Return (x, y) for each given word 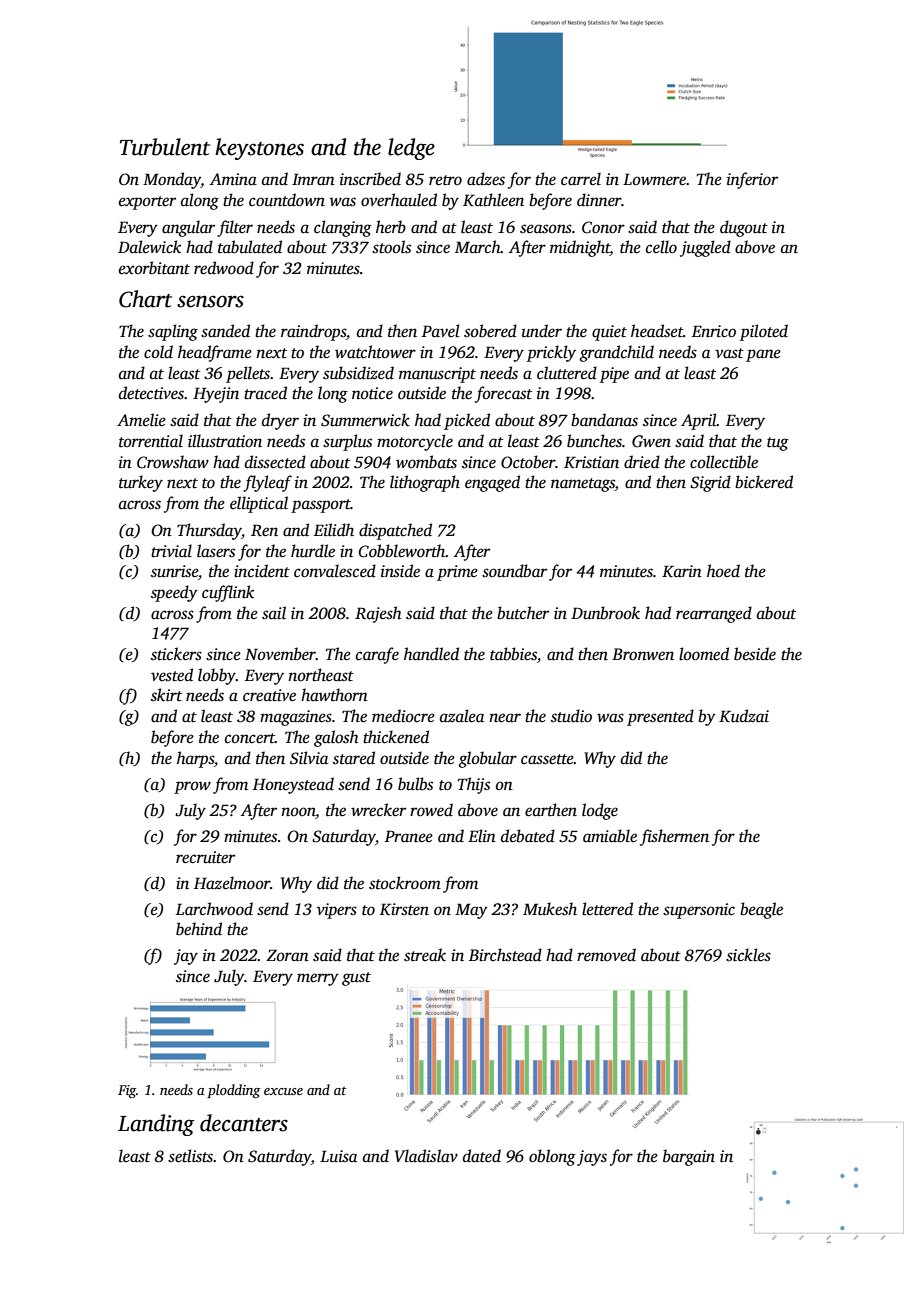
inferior (752, 180)
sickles (748, 955)
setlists (190, 1156)
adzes (486, 179)
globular (487, 759)
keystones (259, 149)
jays (592, 1158)
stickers (176, 654)
